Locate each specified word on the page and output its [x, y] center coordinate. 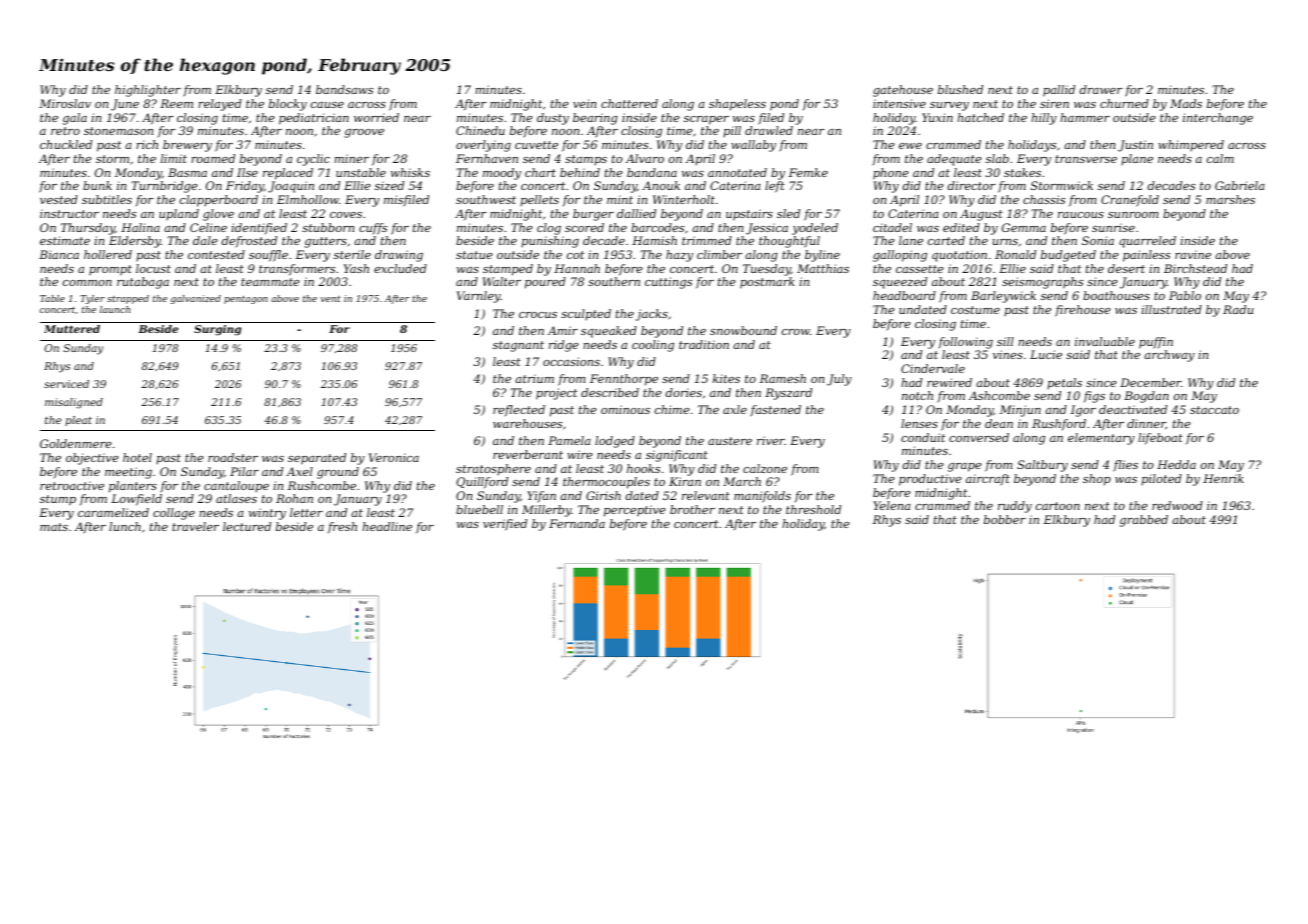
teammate [270, 282]
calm [1220, 158]
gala [75, 119]
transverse [1086, 159]
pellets [539, 200]
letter [306, 512]
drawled [769, 130]
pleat [78, 421]
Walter [502, 281]
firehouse [1083, 311]
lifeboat [1160, 438]
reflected [519, 411]
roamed [213, 158]
